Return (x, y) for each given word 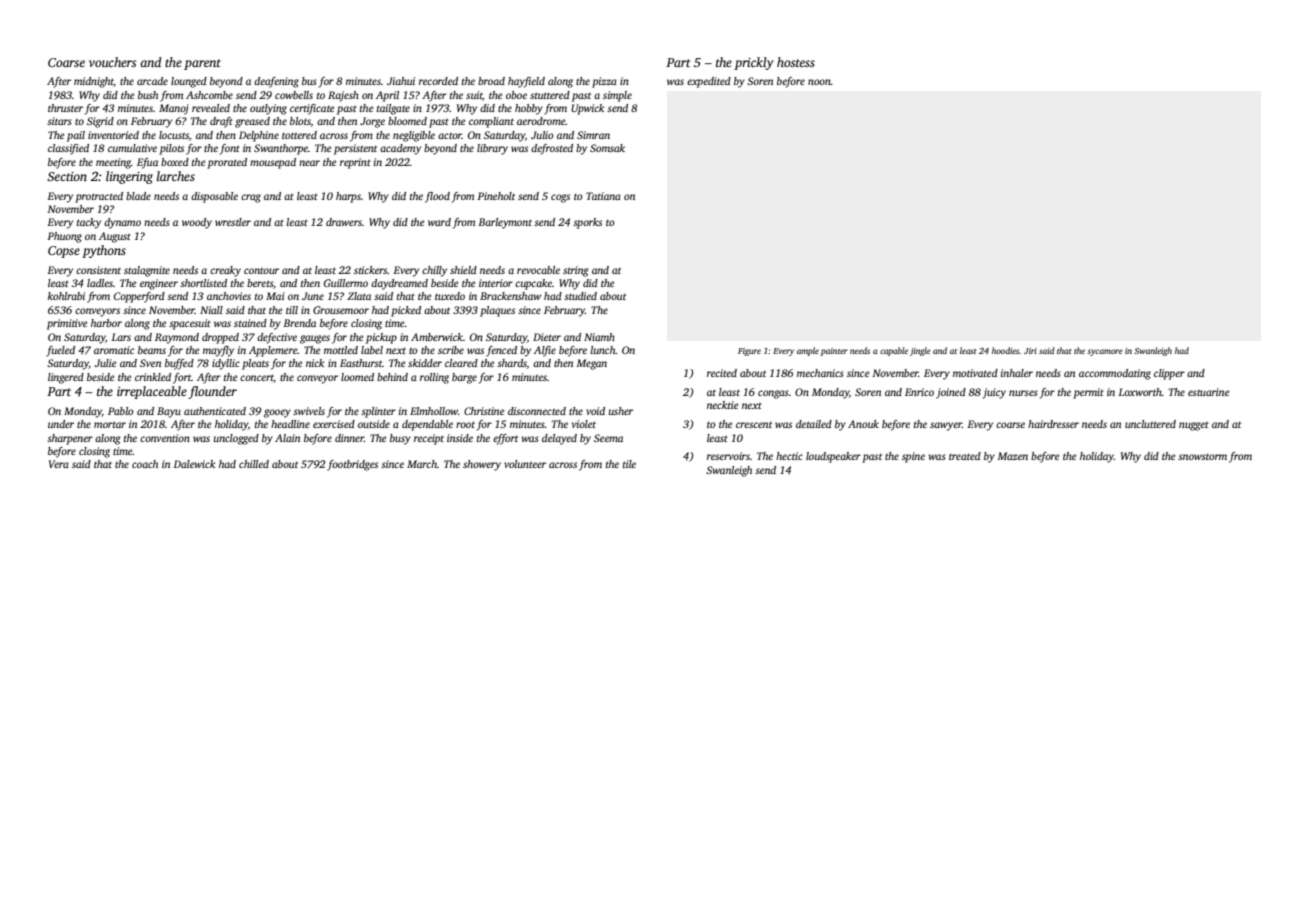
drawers (344, 222)
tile (629, 464)
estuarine (1209, 392)
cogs (560, 198)
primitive (67, 324)
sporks (587, 223)
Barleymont (505, 223)
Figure (749, 352)
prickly (753, 63)
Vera (59, 464)
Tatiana (603, 196)
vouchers (112, 62)
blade (138, 196)
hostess (796, 62)
